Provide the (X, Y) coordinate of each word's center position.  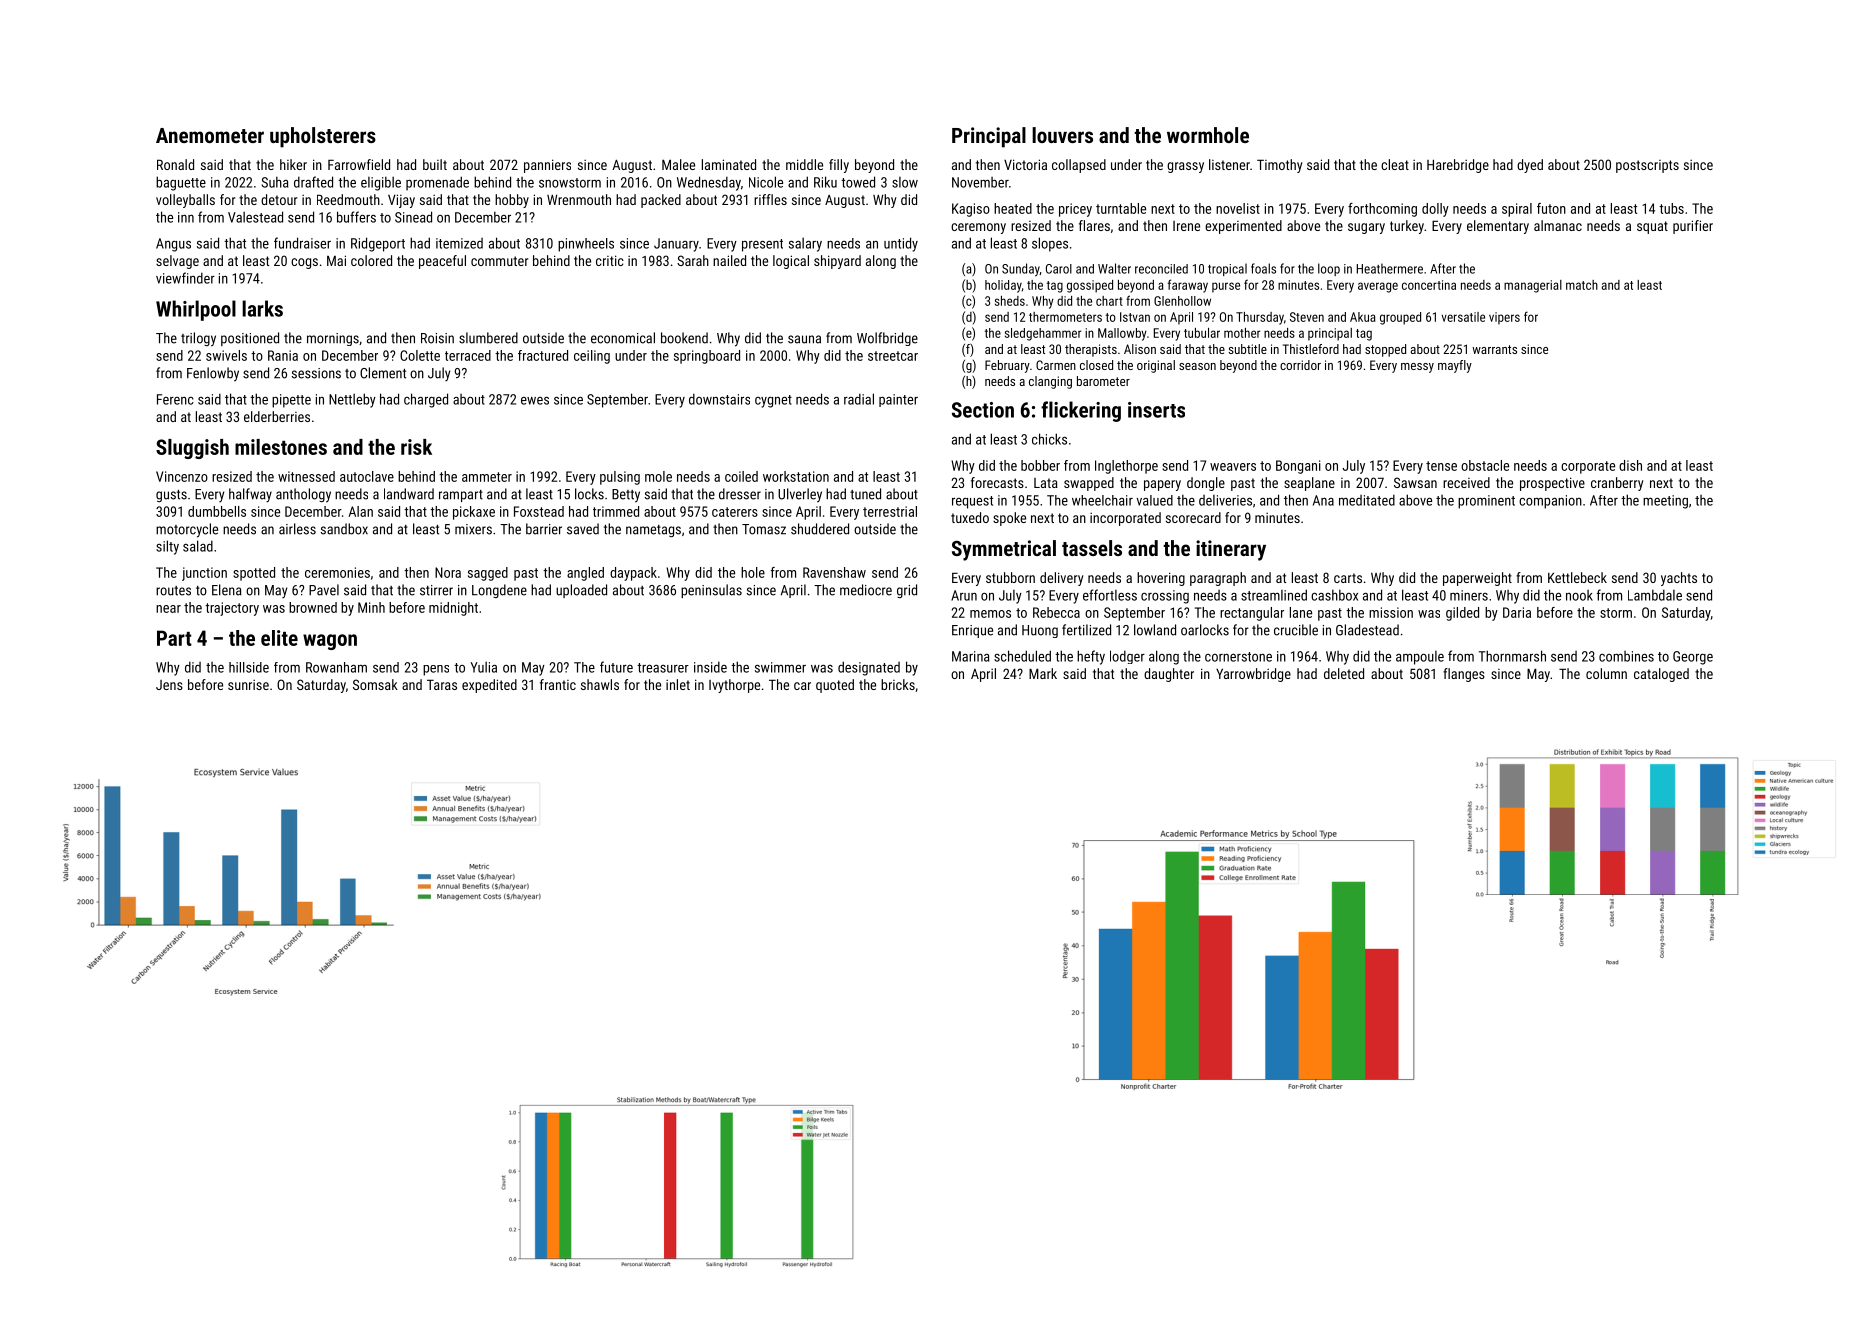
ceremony (978, 228)
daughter (1169, 675)
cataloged (1661, 675)
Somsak (375, 684)
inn (186, 217)
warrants (1494, 349)
